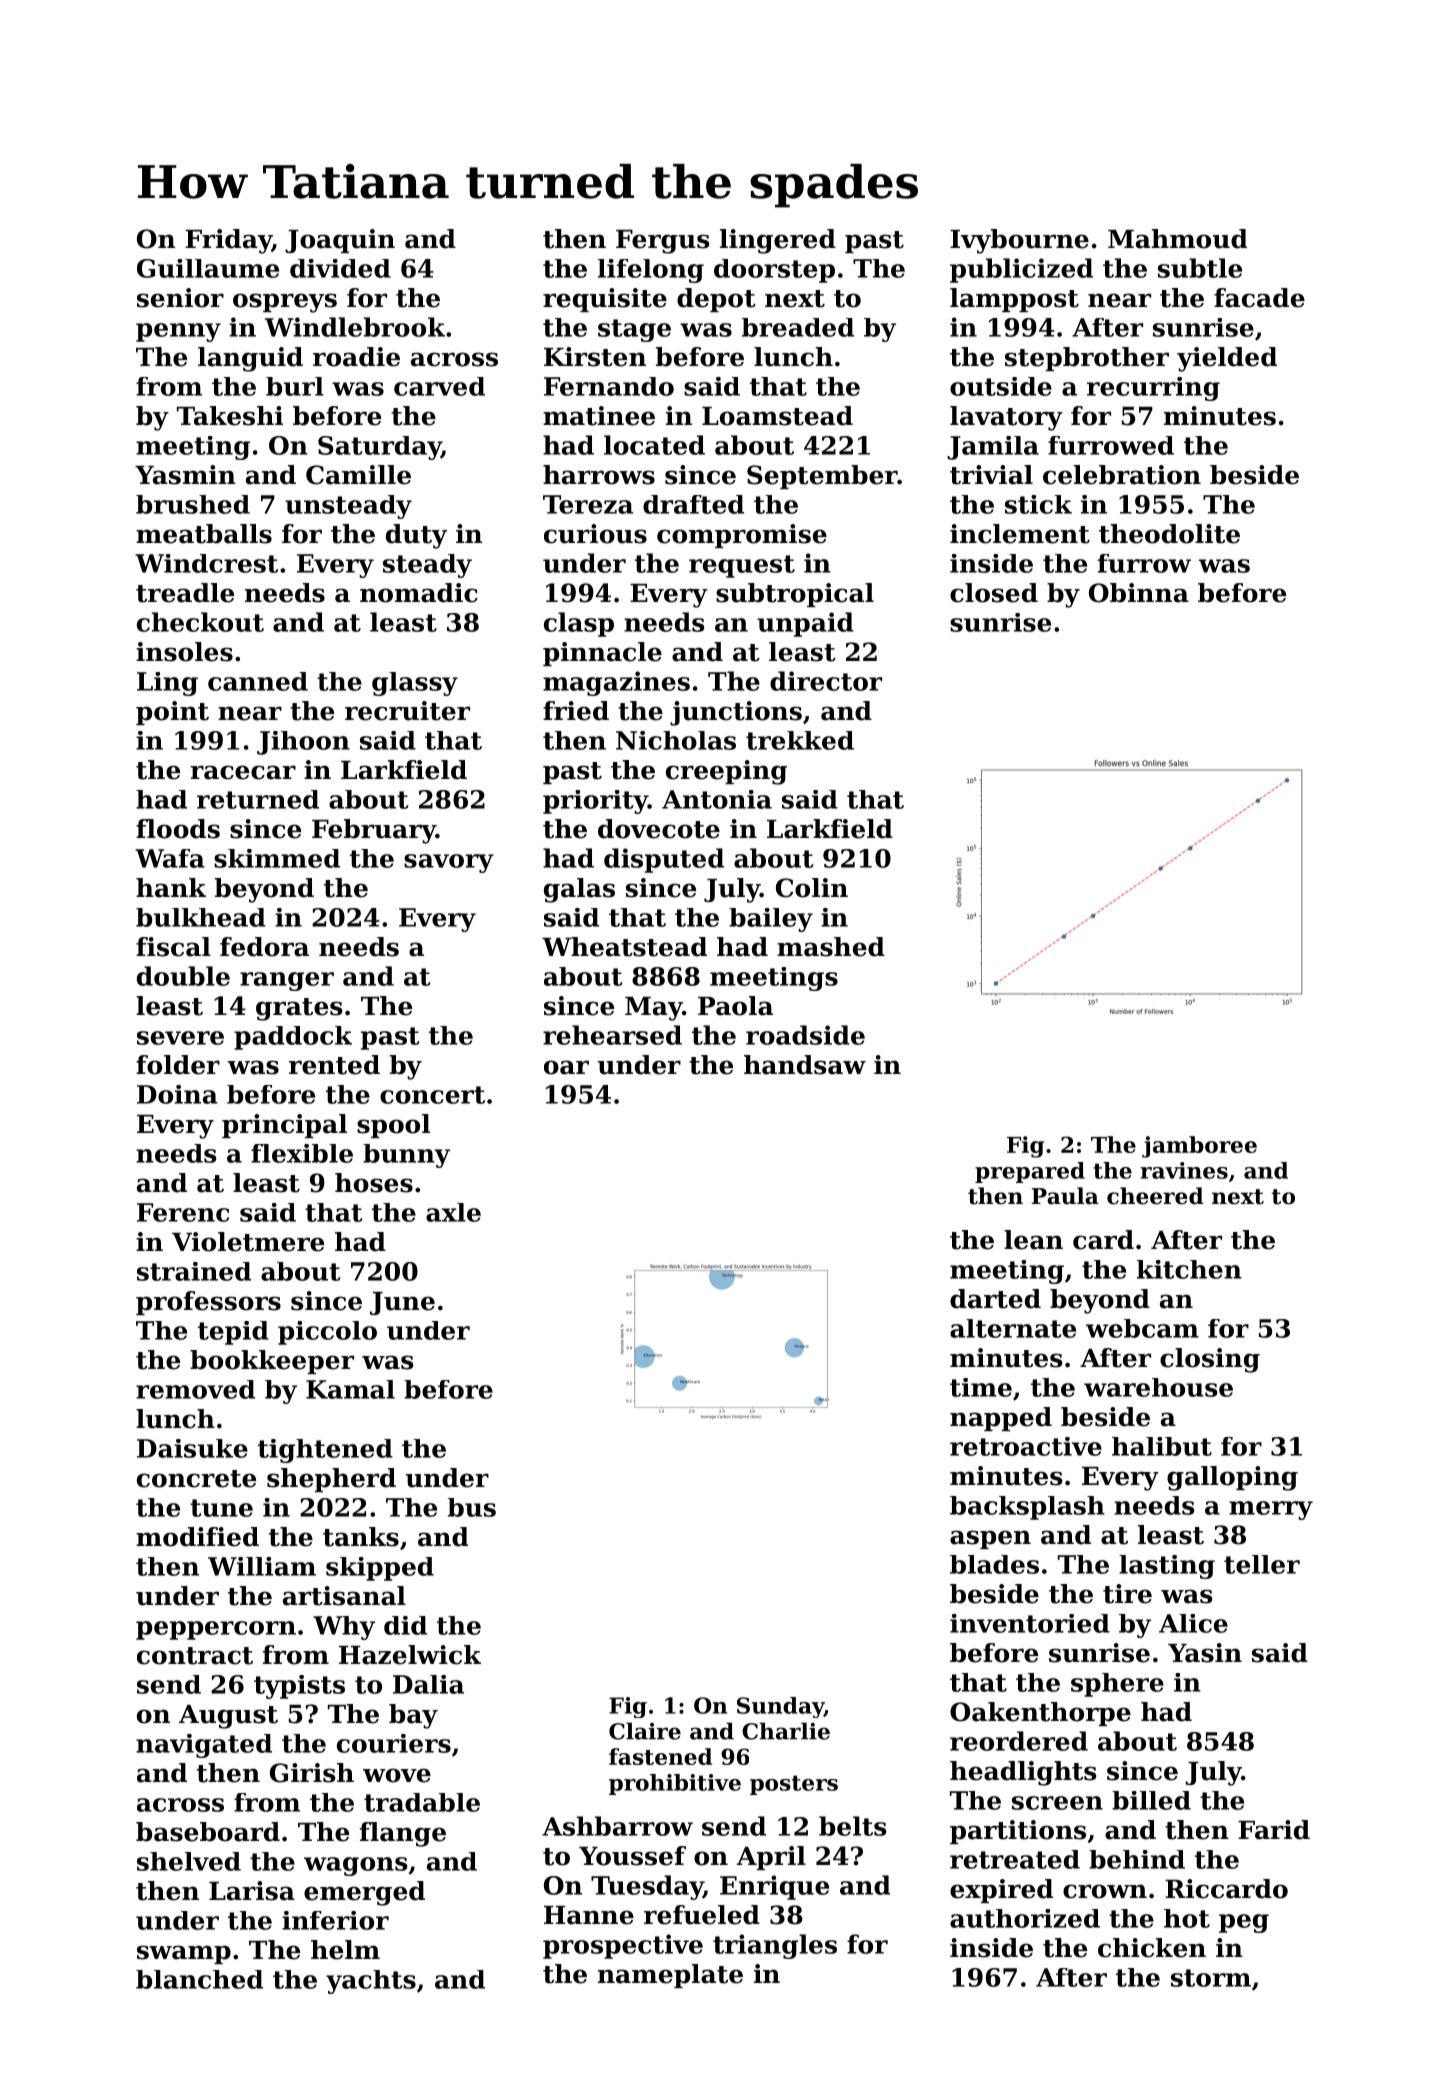  Describe the element at coordinates (208, 268) in the screenshot. I see `Guillaume` at that location.
